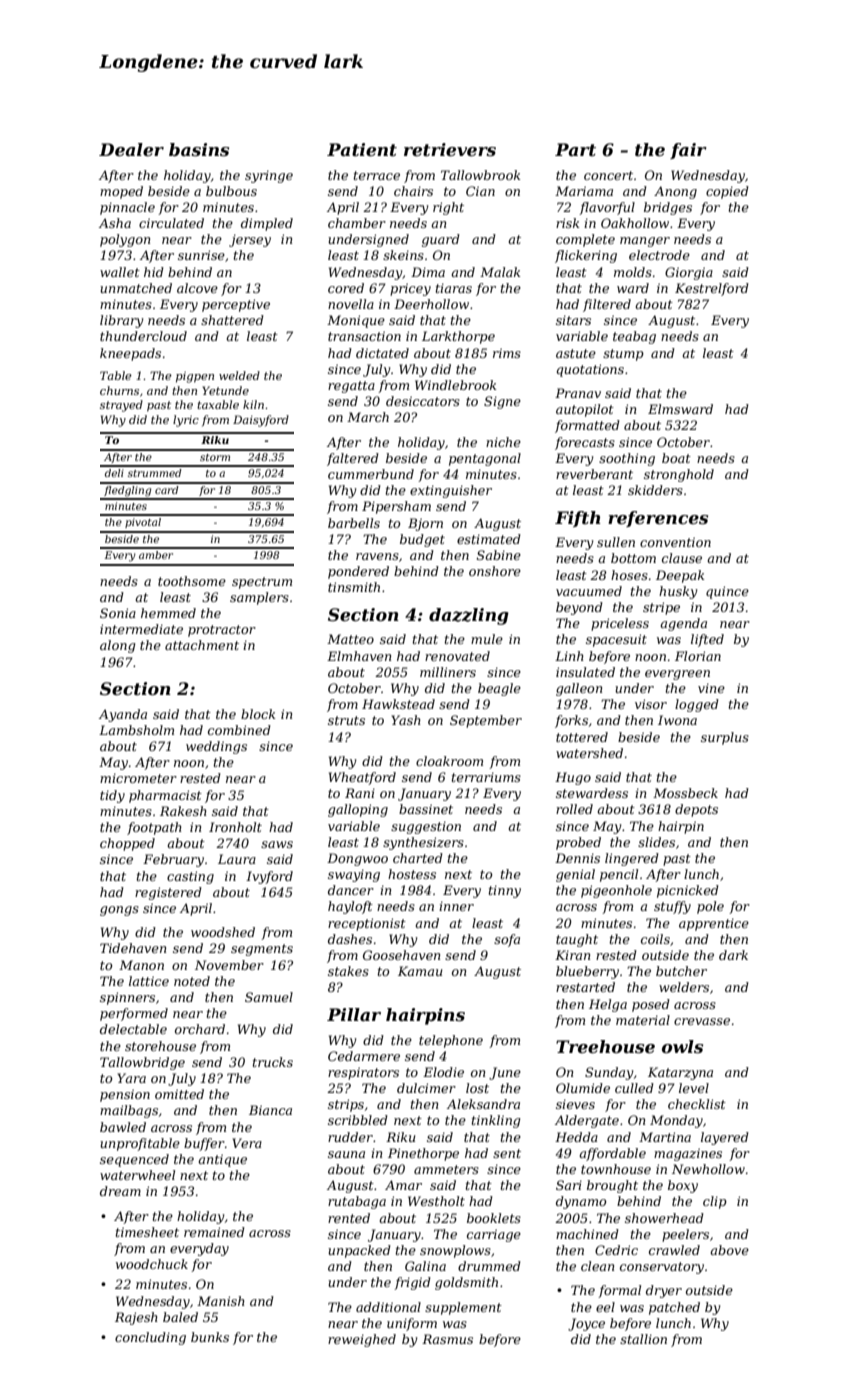 The image size is (849, 1400). I want to click on Malak, so click(500, 272).
